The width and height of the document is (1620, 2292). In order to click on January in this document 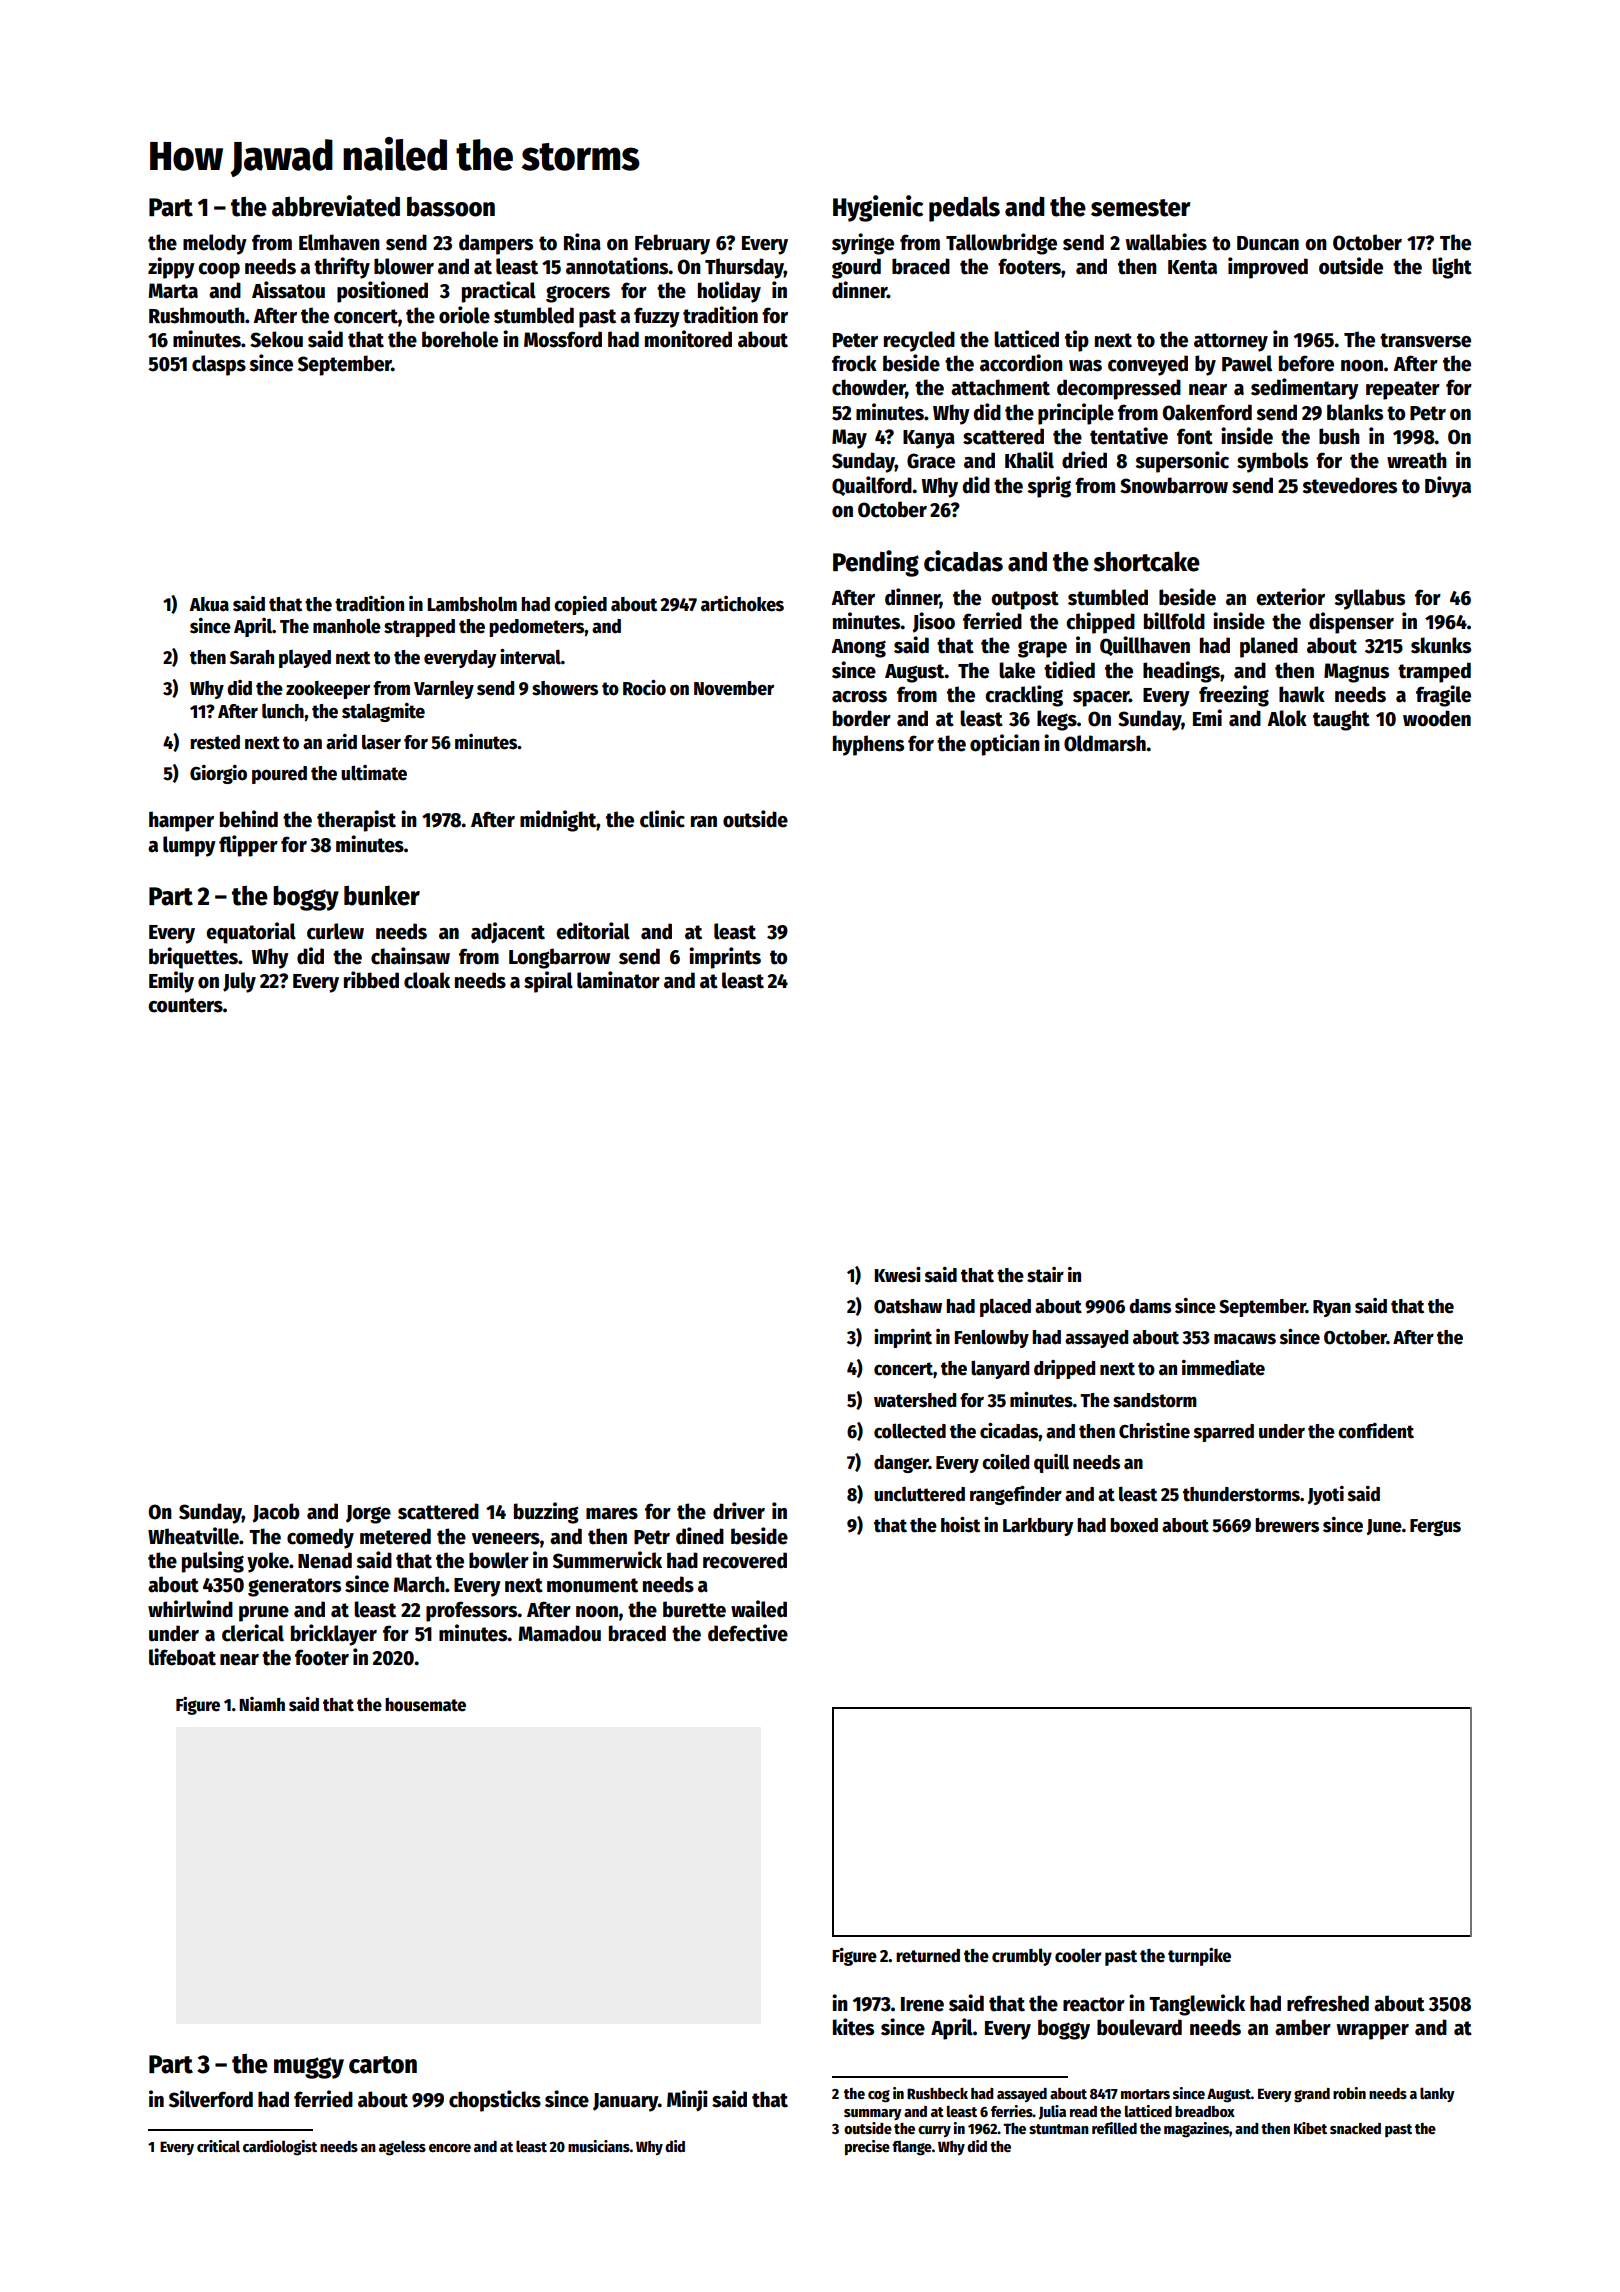, I will do `click(625, 2102)`.
